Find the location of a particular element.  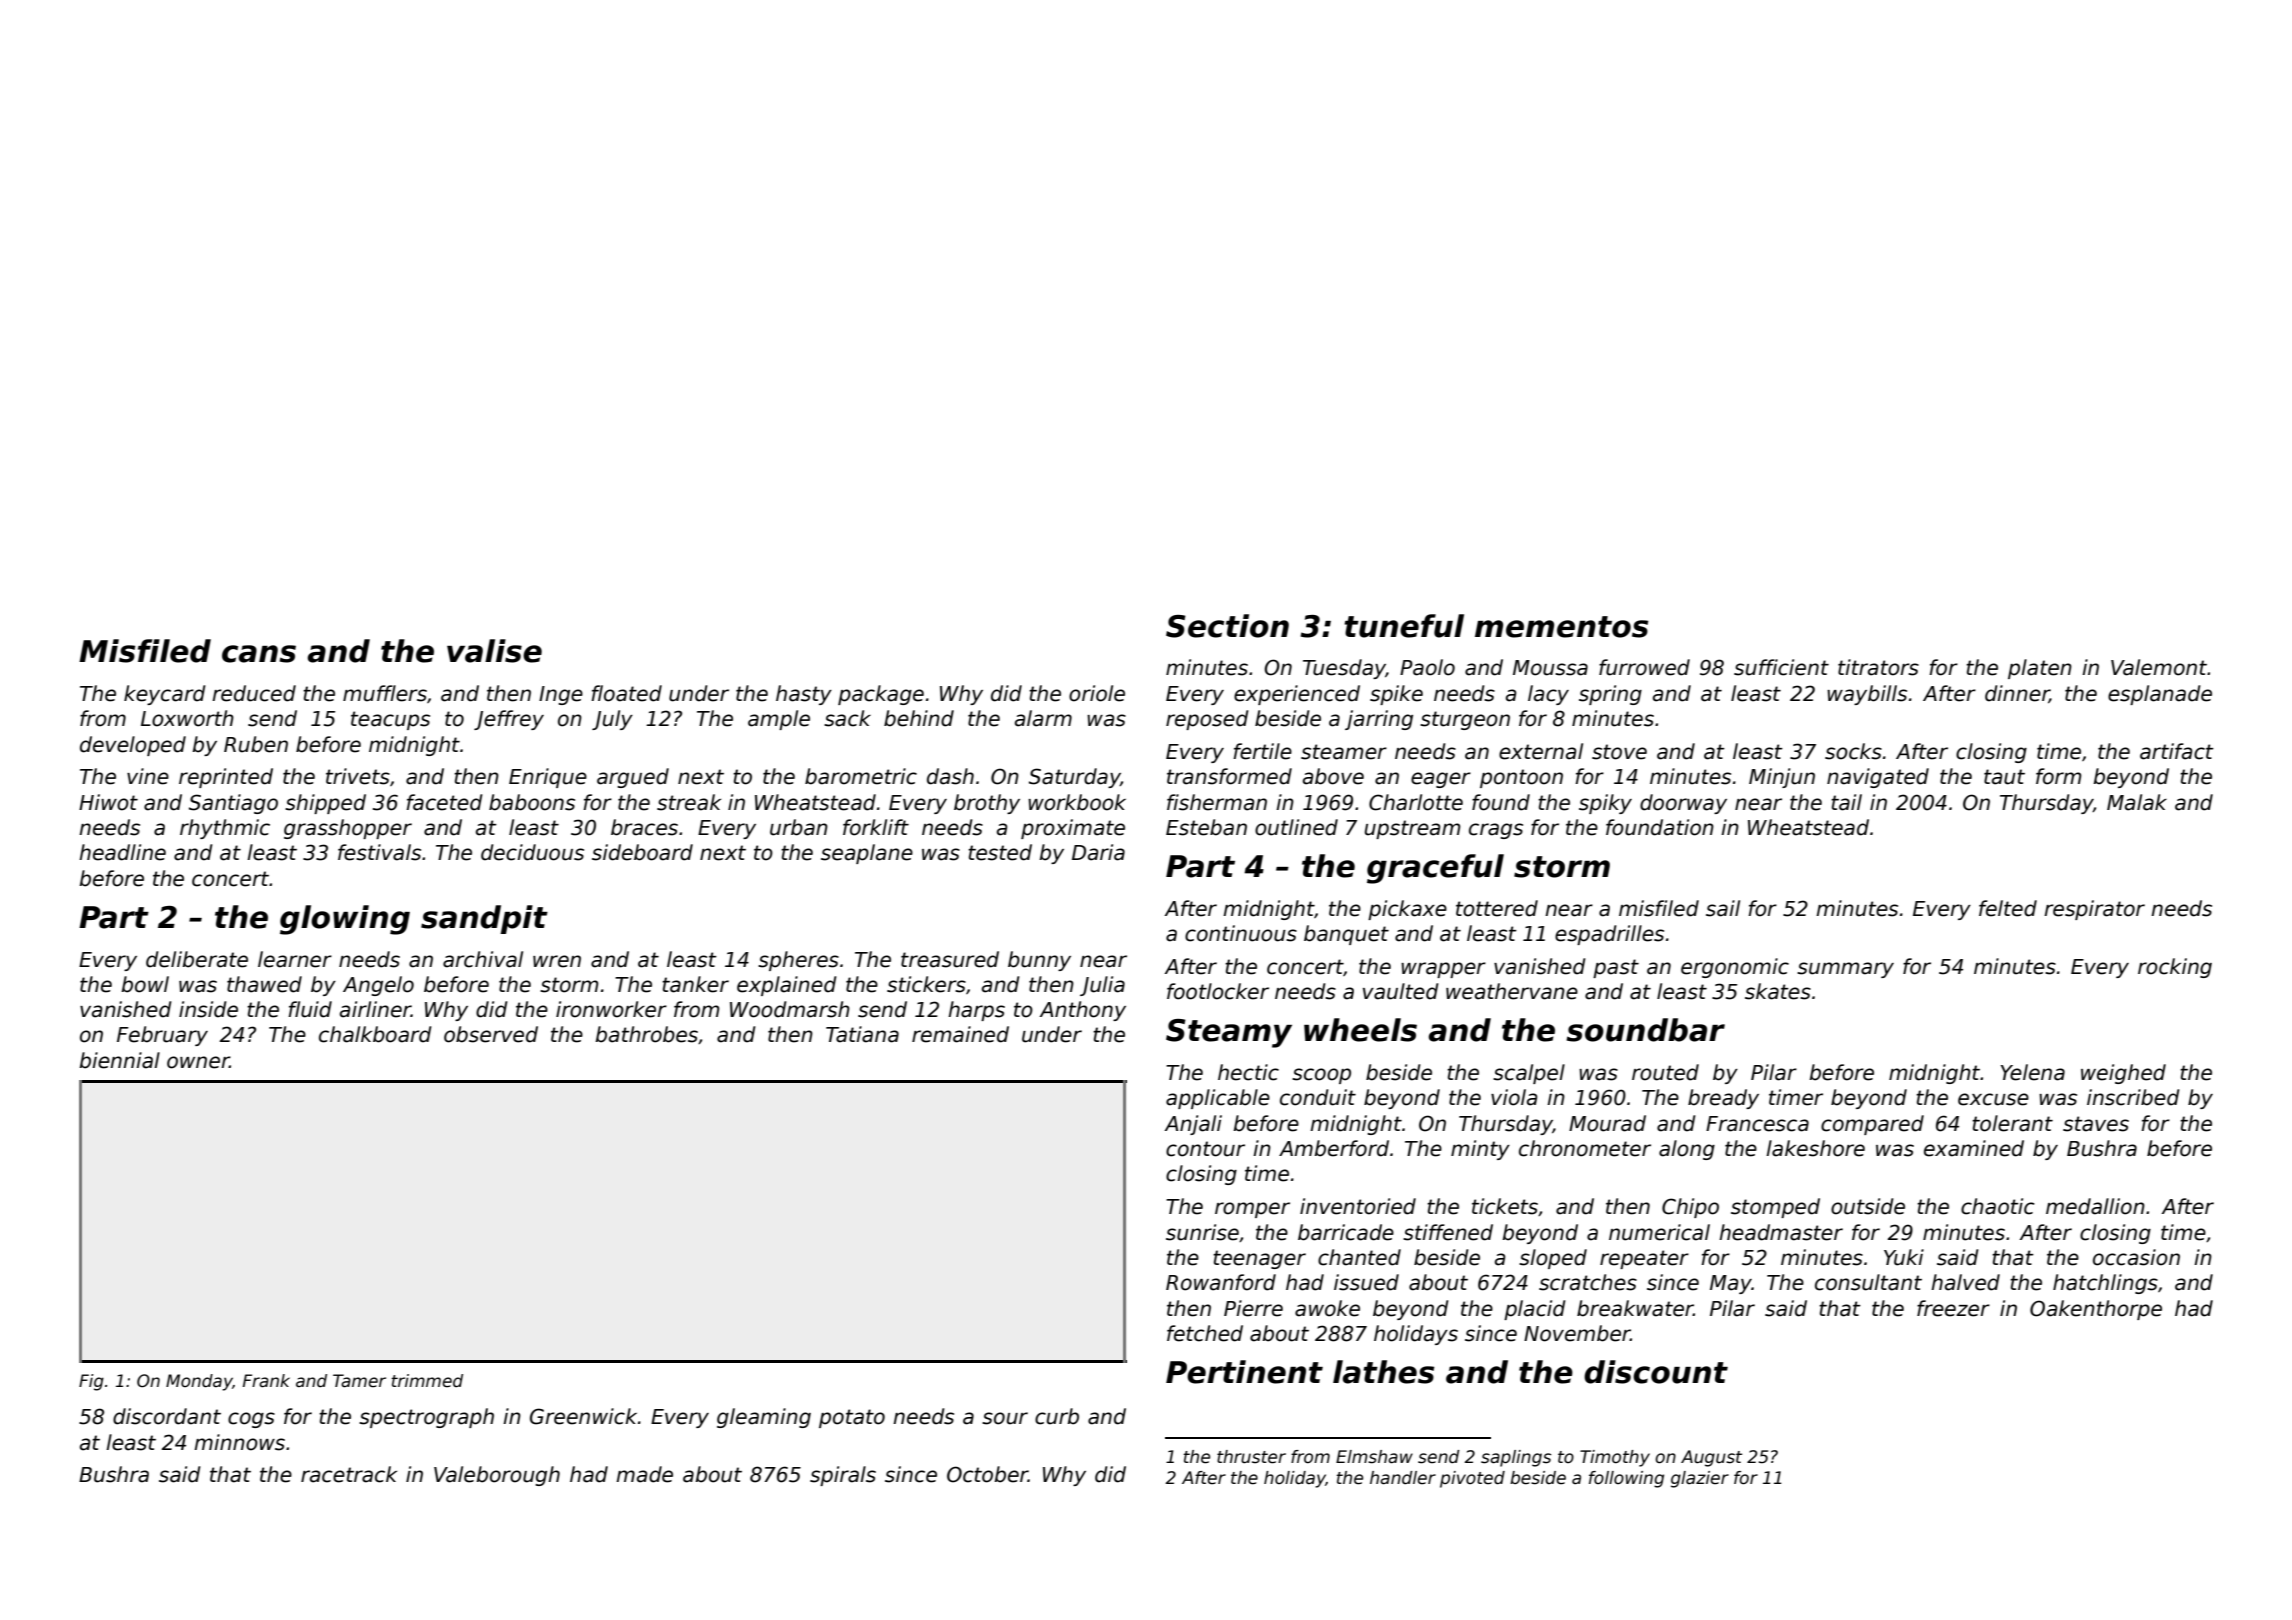

Section is located at coordinates (1227, 626).
